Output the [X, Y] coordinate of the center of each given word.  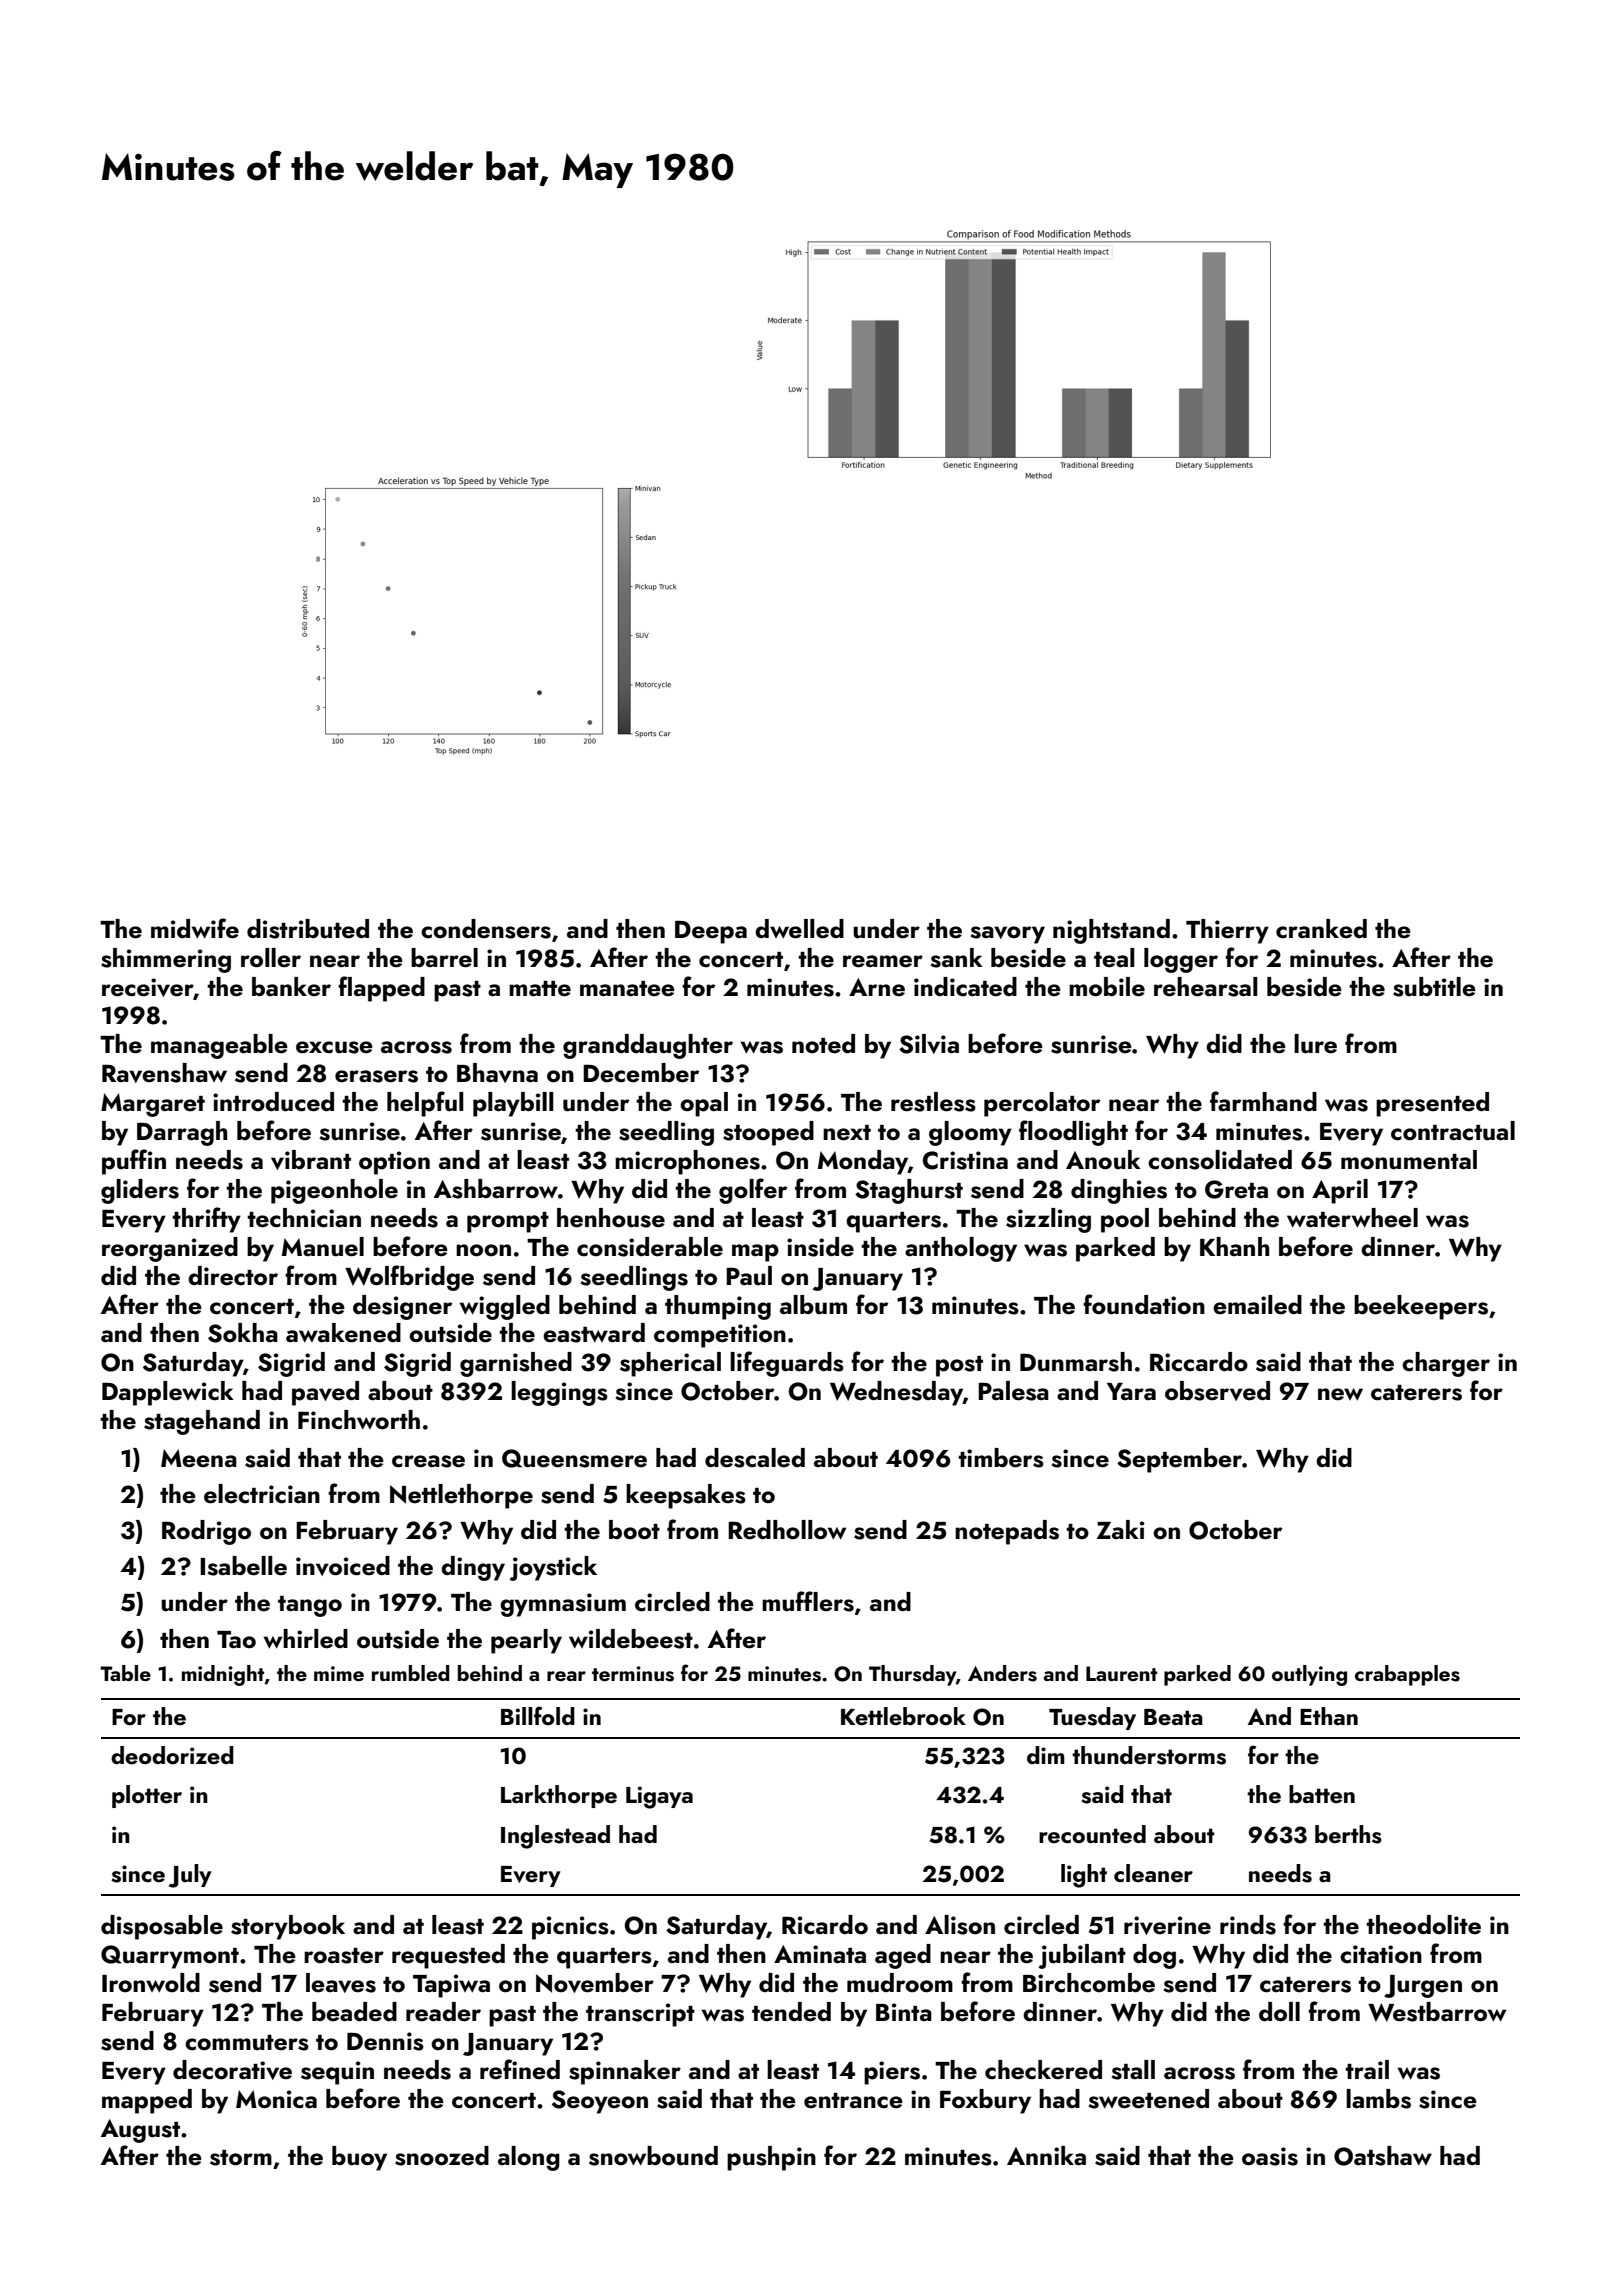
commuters [247, 2043]
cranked [1321, 929]
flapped [381, 989]
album [813, 1305]
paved [325, 1393]
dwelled [799, 929]
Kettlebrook [903, 1716]
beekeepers [1421, 1307]
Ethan [1329, 1716]
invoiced [343, 1566]
